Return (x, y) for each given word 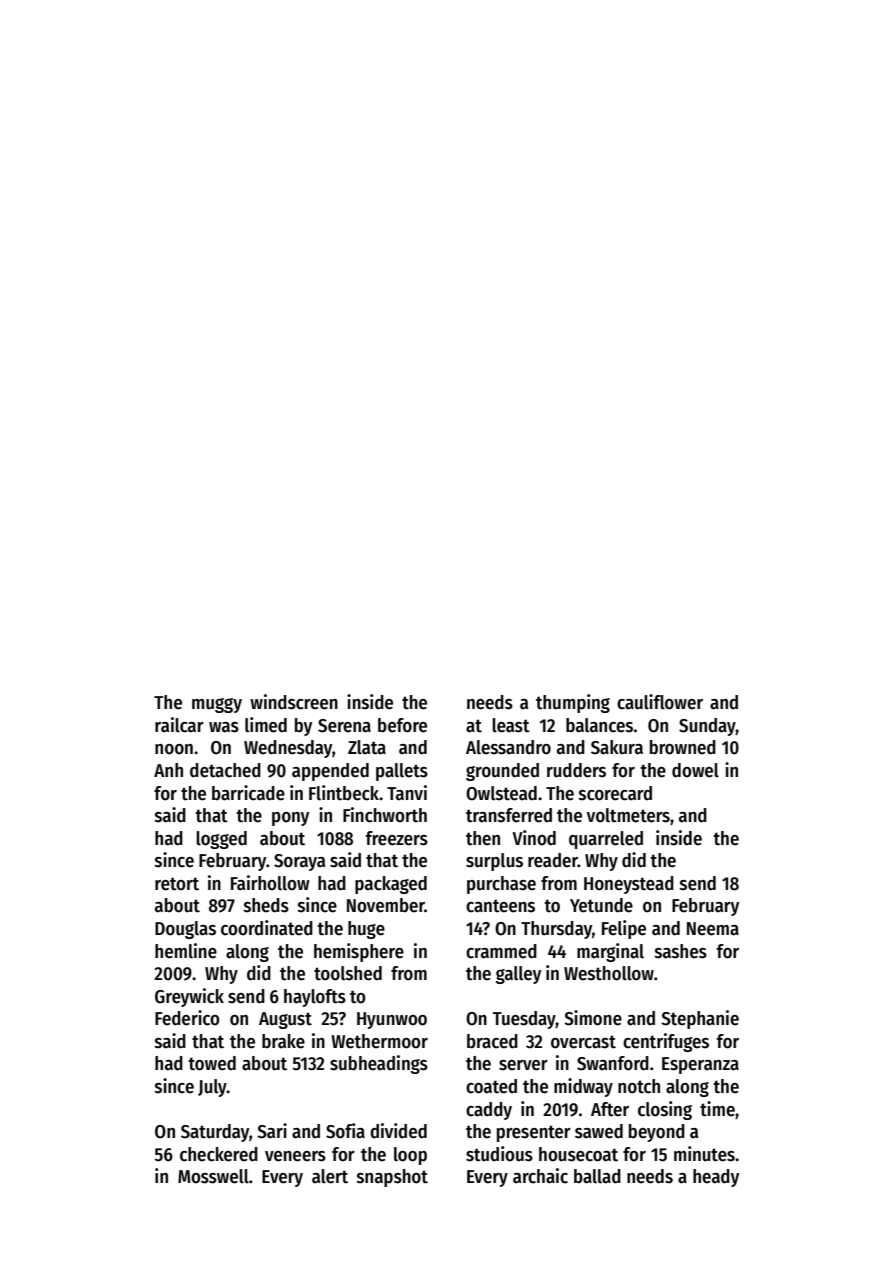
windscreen (294, 702)
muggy (217, 705)
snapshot (392, 1178)
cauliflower (660, 702)
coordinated (267, 928)
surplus (494, 862)
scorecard (615, 793)
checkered (219, 1154)
